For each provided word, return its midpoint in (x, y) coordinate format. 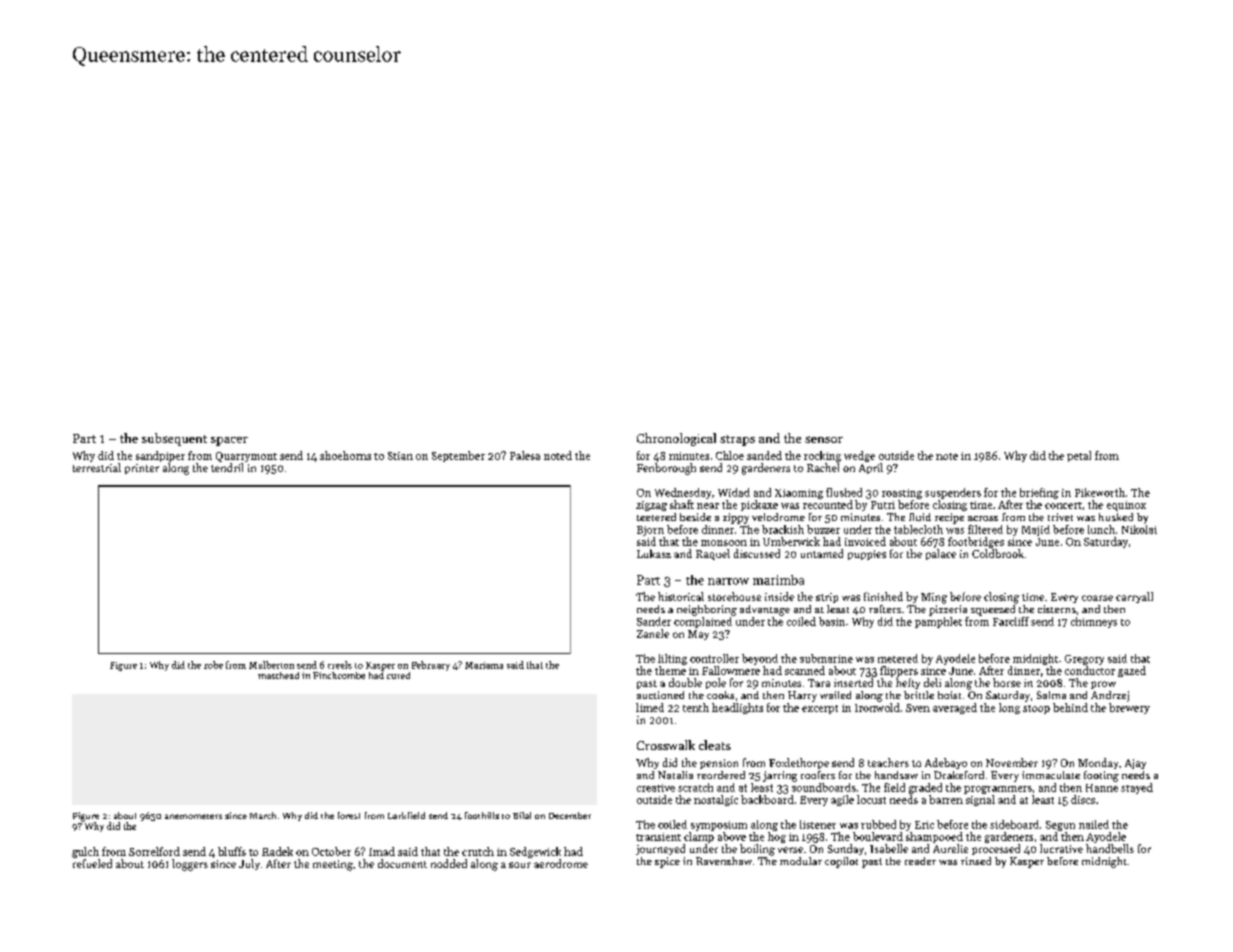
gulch (85, 852)
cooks (720, 695)
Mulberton (271, 665)
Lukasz (654, 553)
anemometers (193, 816)
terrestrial (97, 467)
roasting (902, 494)
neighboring (707, 610)
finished (883, 596)
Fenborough (666, 469)
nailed (1094, 824)
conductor (1090, 670)
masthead (278, 675)
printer (142, 469)
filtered (985, 529)
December (570, 815)
